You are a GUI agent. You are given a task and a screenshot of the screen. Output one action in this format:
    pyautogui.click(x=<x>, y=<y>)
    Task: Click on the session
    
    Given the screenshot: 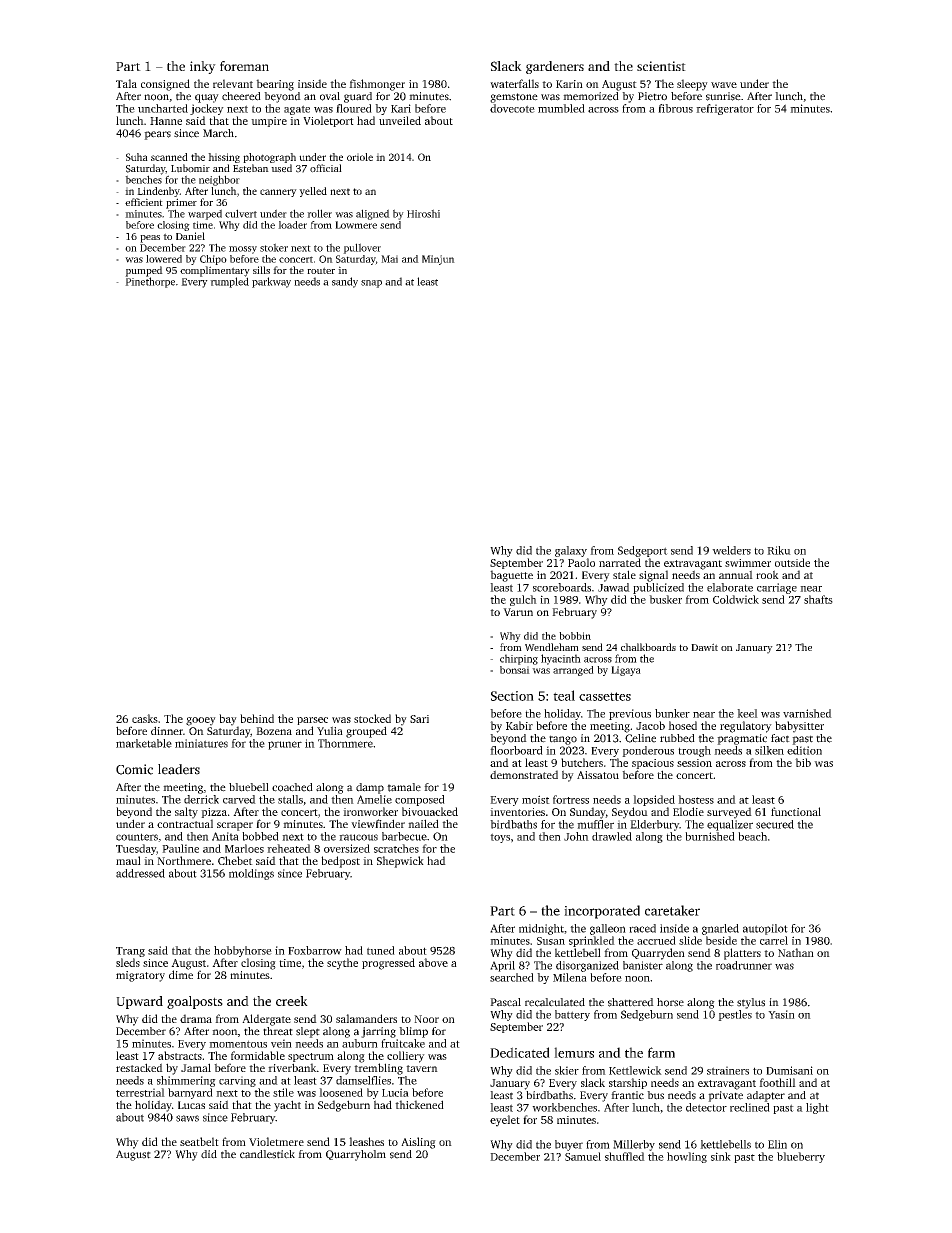 What is the action you would take?
    pyautogui.click(x=694, y=763)
